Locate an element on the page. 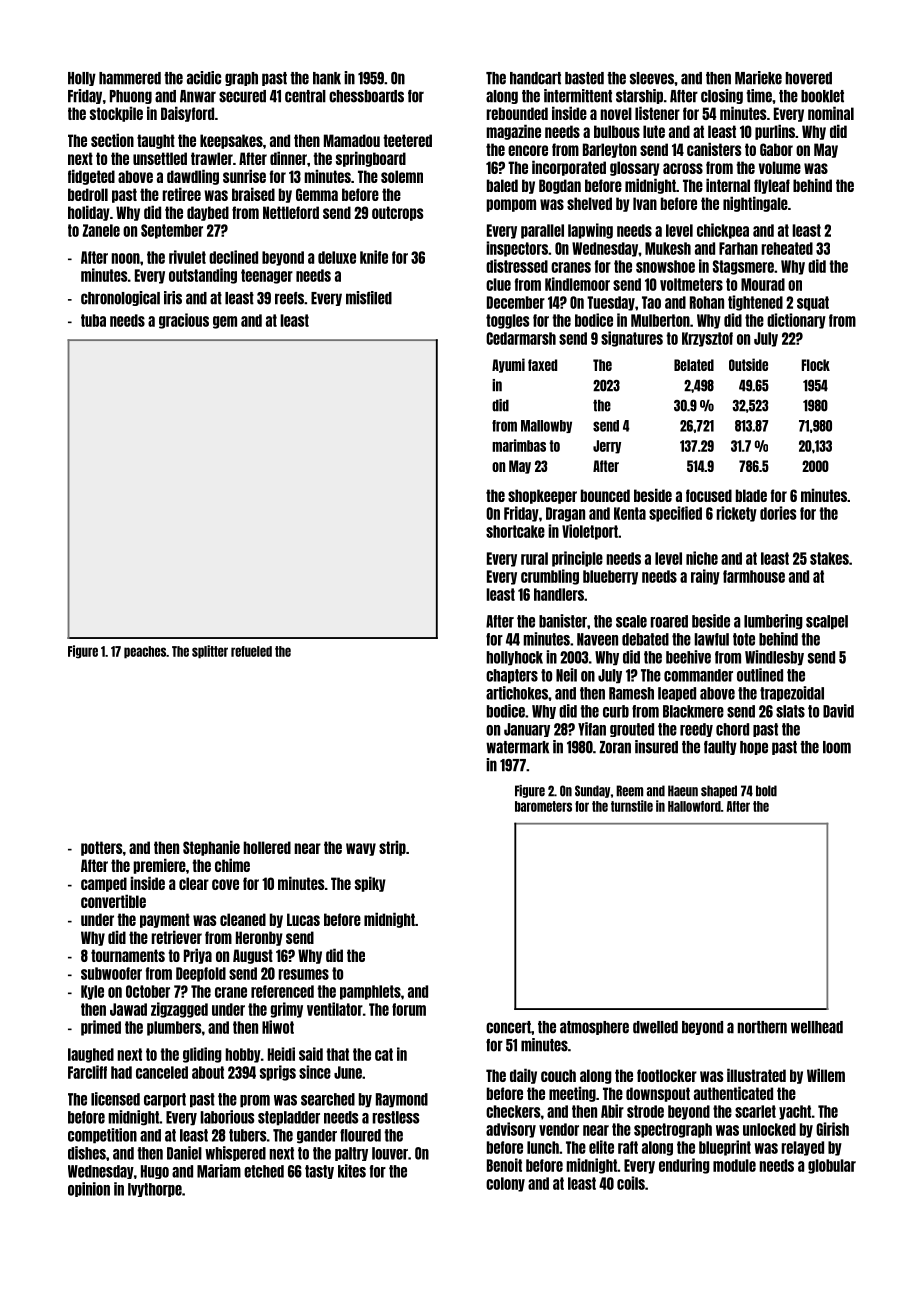  hollered is located at coordinates (267, 847).
